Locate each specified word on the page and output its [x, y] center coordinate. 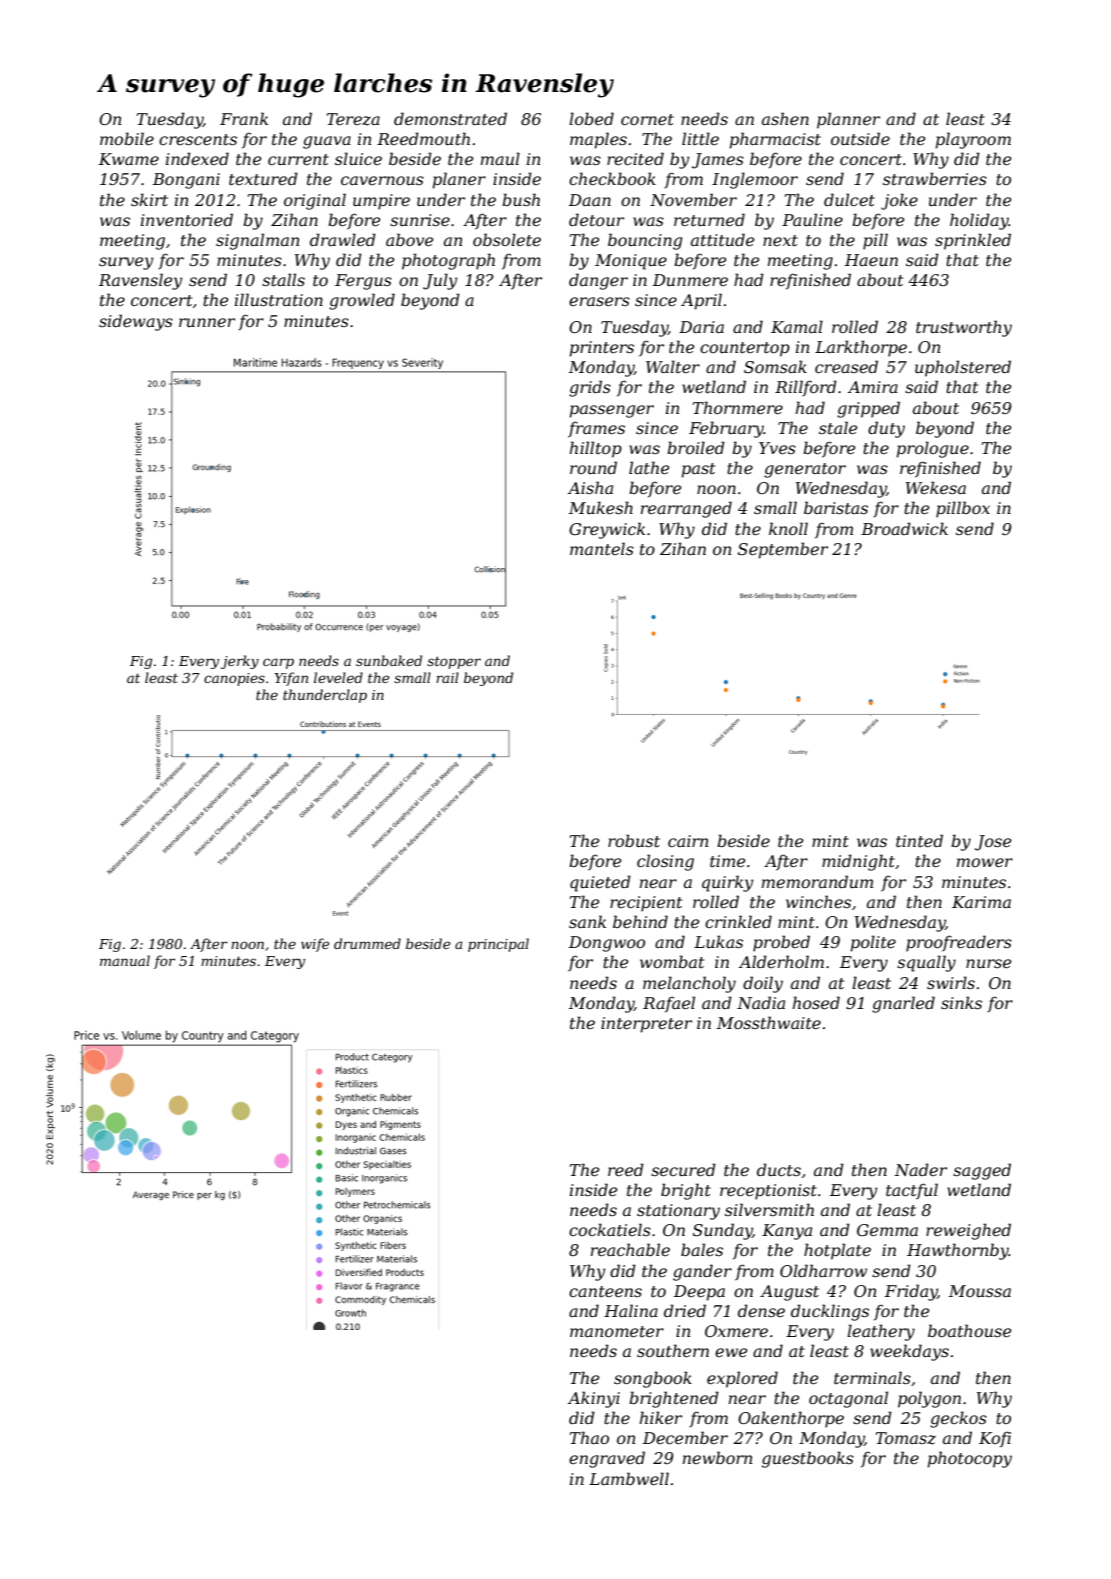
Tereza [353, 119]
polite [873, 943]
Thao [589, 1437]
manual [125, 960]
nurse [988, 963]
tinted [919, 840]
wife [315, 945]
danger [598, 281]
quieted [600, 883]
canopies [234, 679]
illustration [279, 299]
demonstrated [450, 118]
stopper [454, 662]
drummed [367, 943]
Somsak [775, 366]
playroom [973, 140]
